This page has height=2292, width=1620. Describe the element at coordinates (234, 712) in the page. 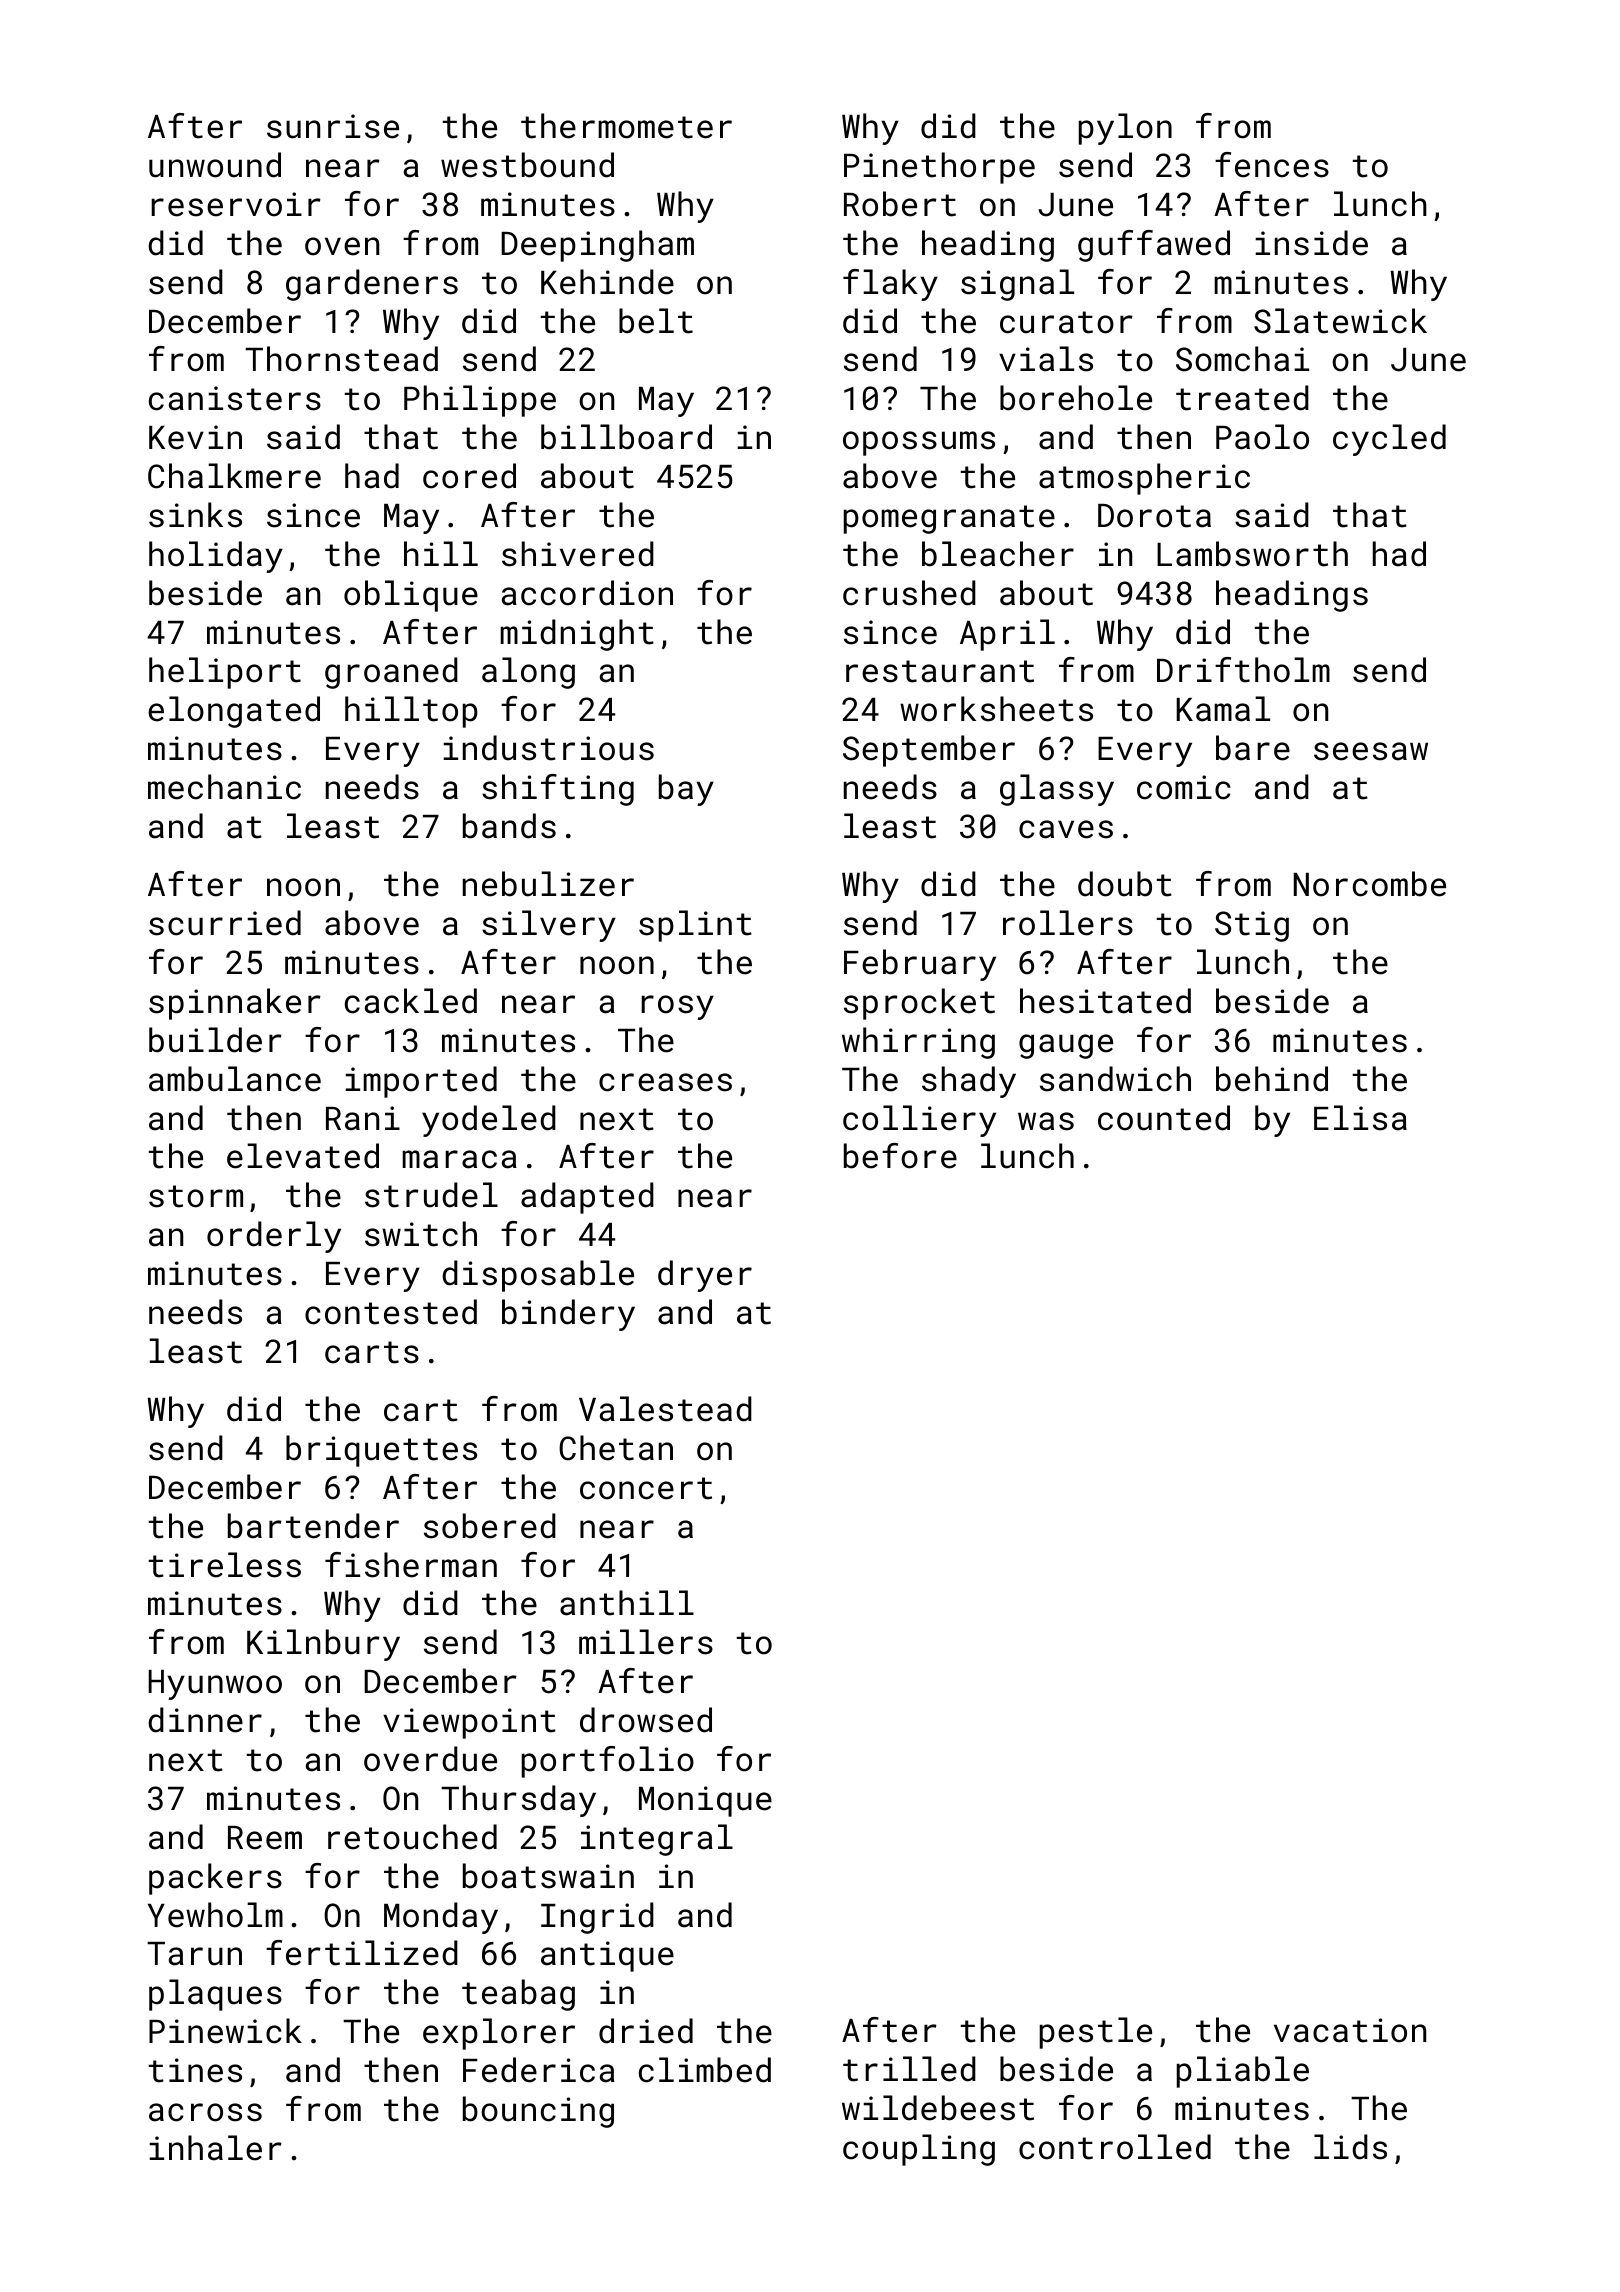

I see `elongated` at that location.
